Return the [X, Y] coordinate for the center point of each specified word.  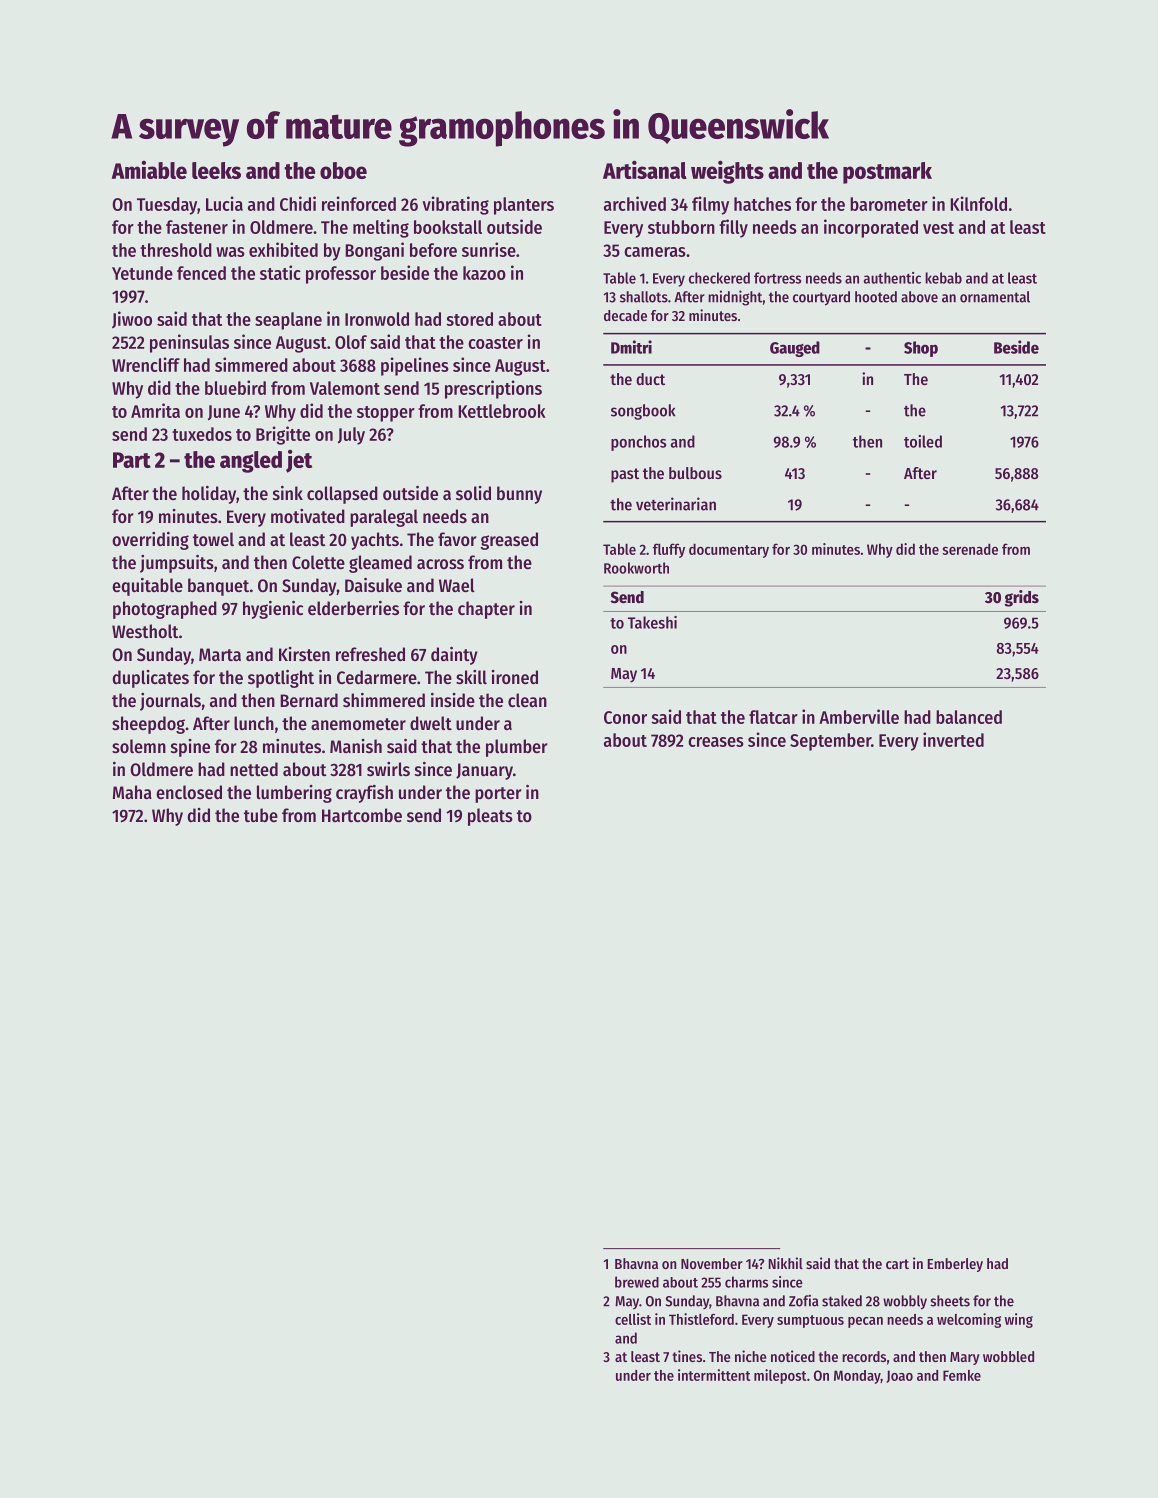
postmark [887, 173]
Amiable [149, 169]
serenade [970, 549]
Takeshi [652, 622]
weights [727, 172]
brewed [637, 1282]
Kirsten [304, 654]
